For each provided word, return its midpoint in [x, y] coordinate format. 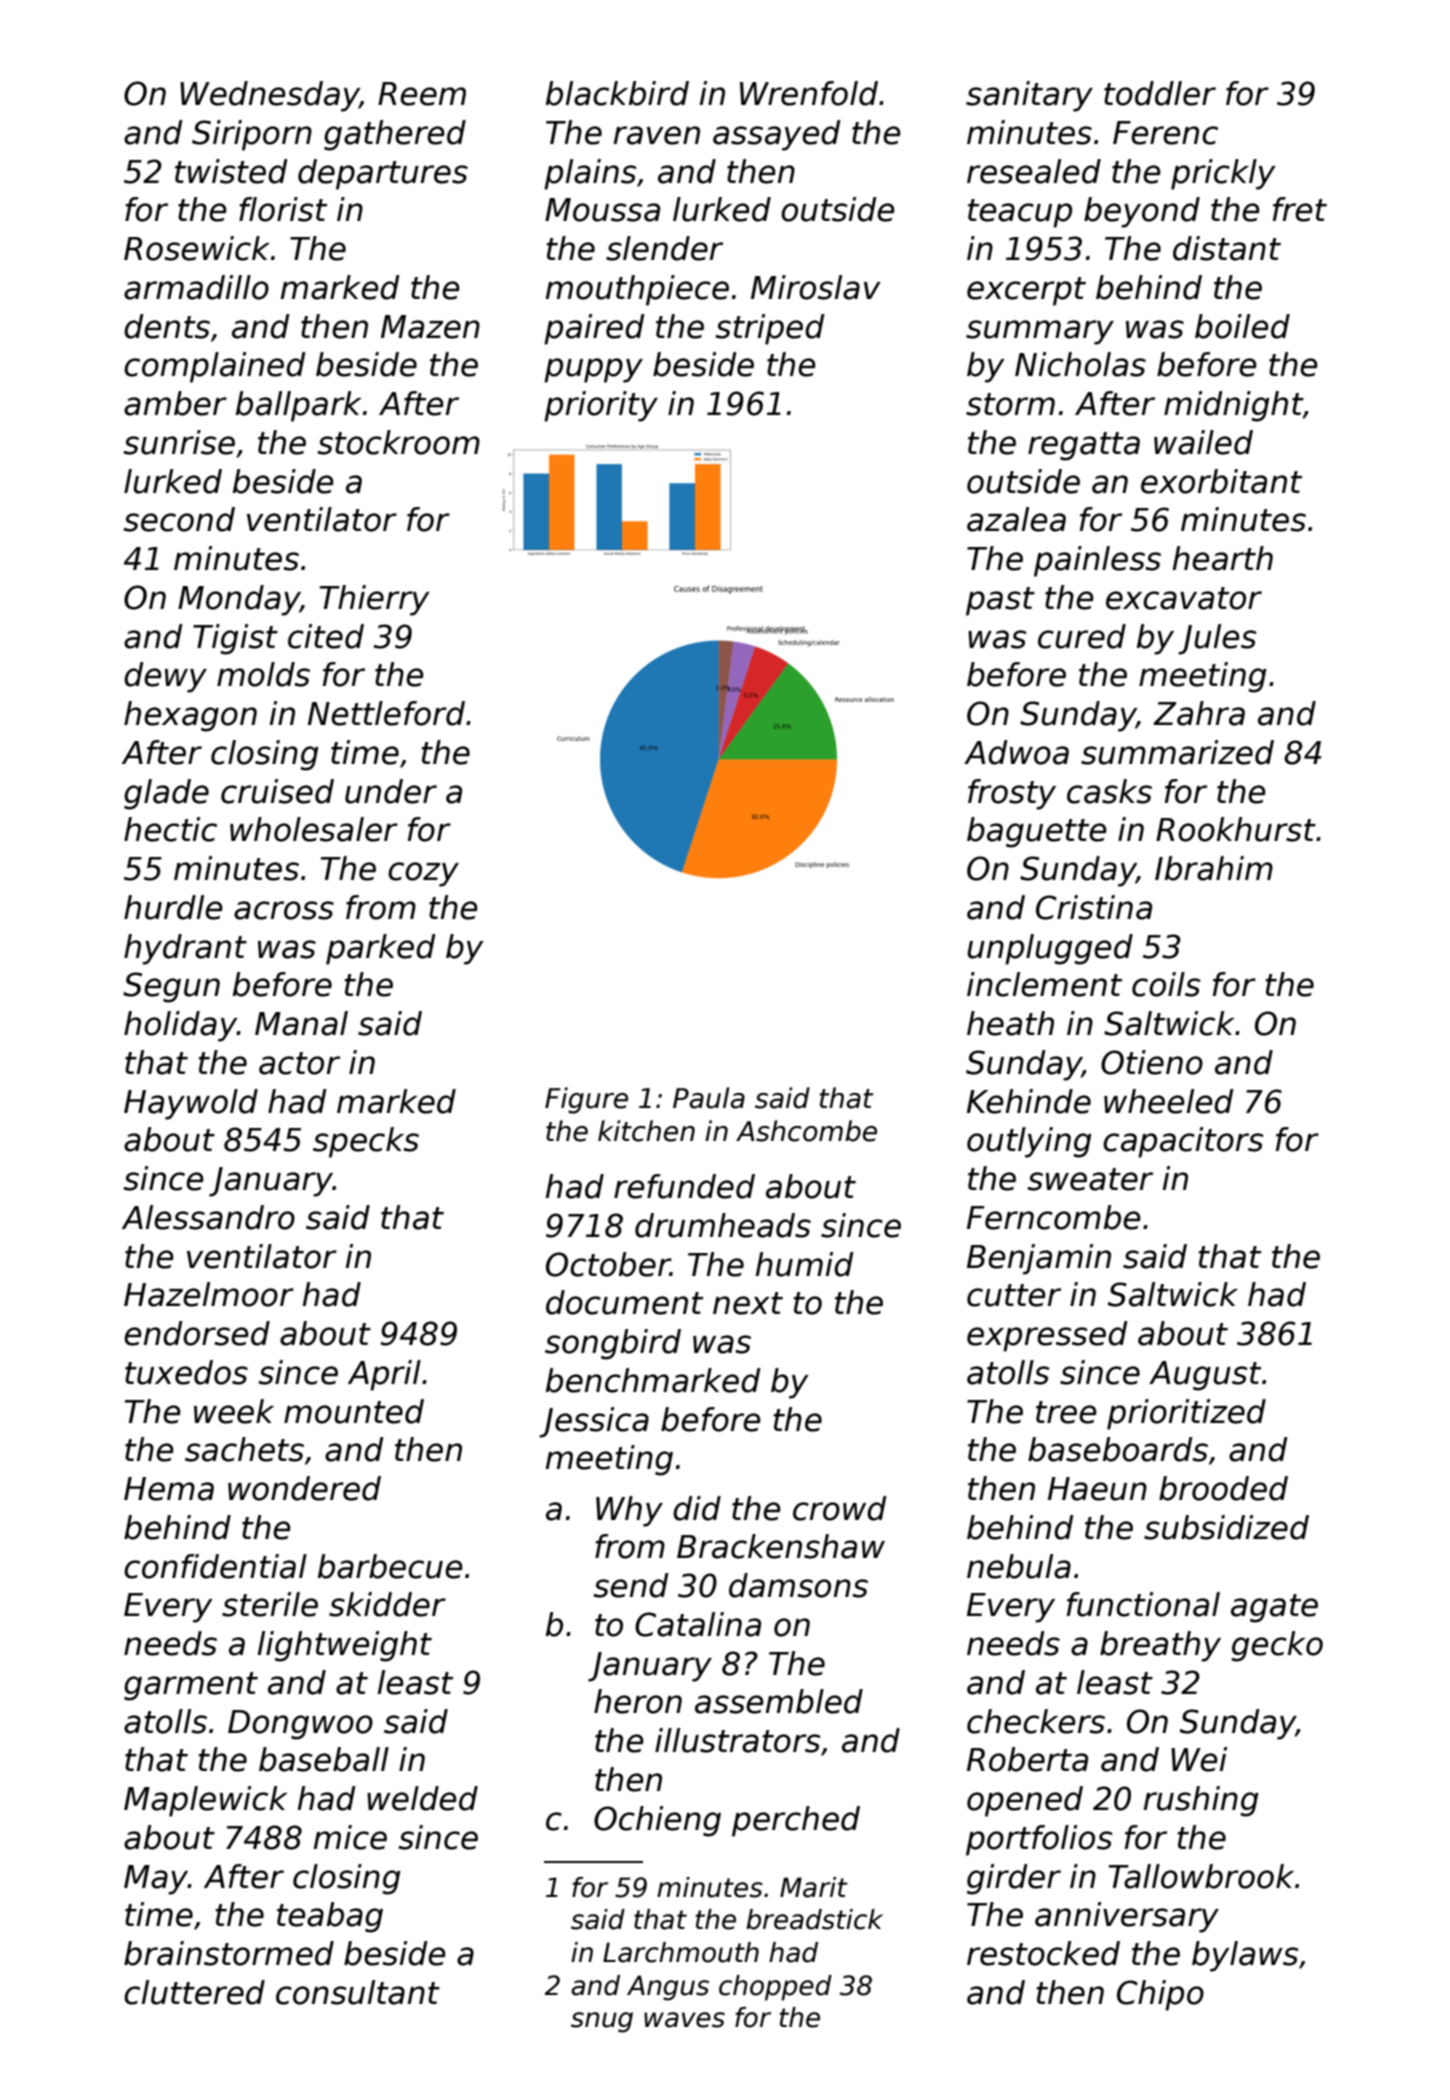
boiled [1242, 326]
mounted [354, 1411]
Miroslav [816, 287]
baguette [1037, 832]
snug [602, 2022]
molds [263, 674]
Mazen [430, 327]
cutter [1014, 1295]
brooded [1223, 1488]
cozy [423, 874]
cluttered [194, 1992]
